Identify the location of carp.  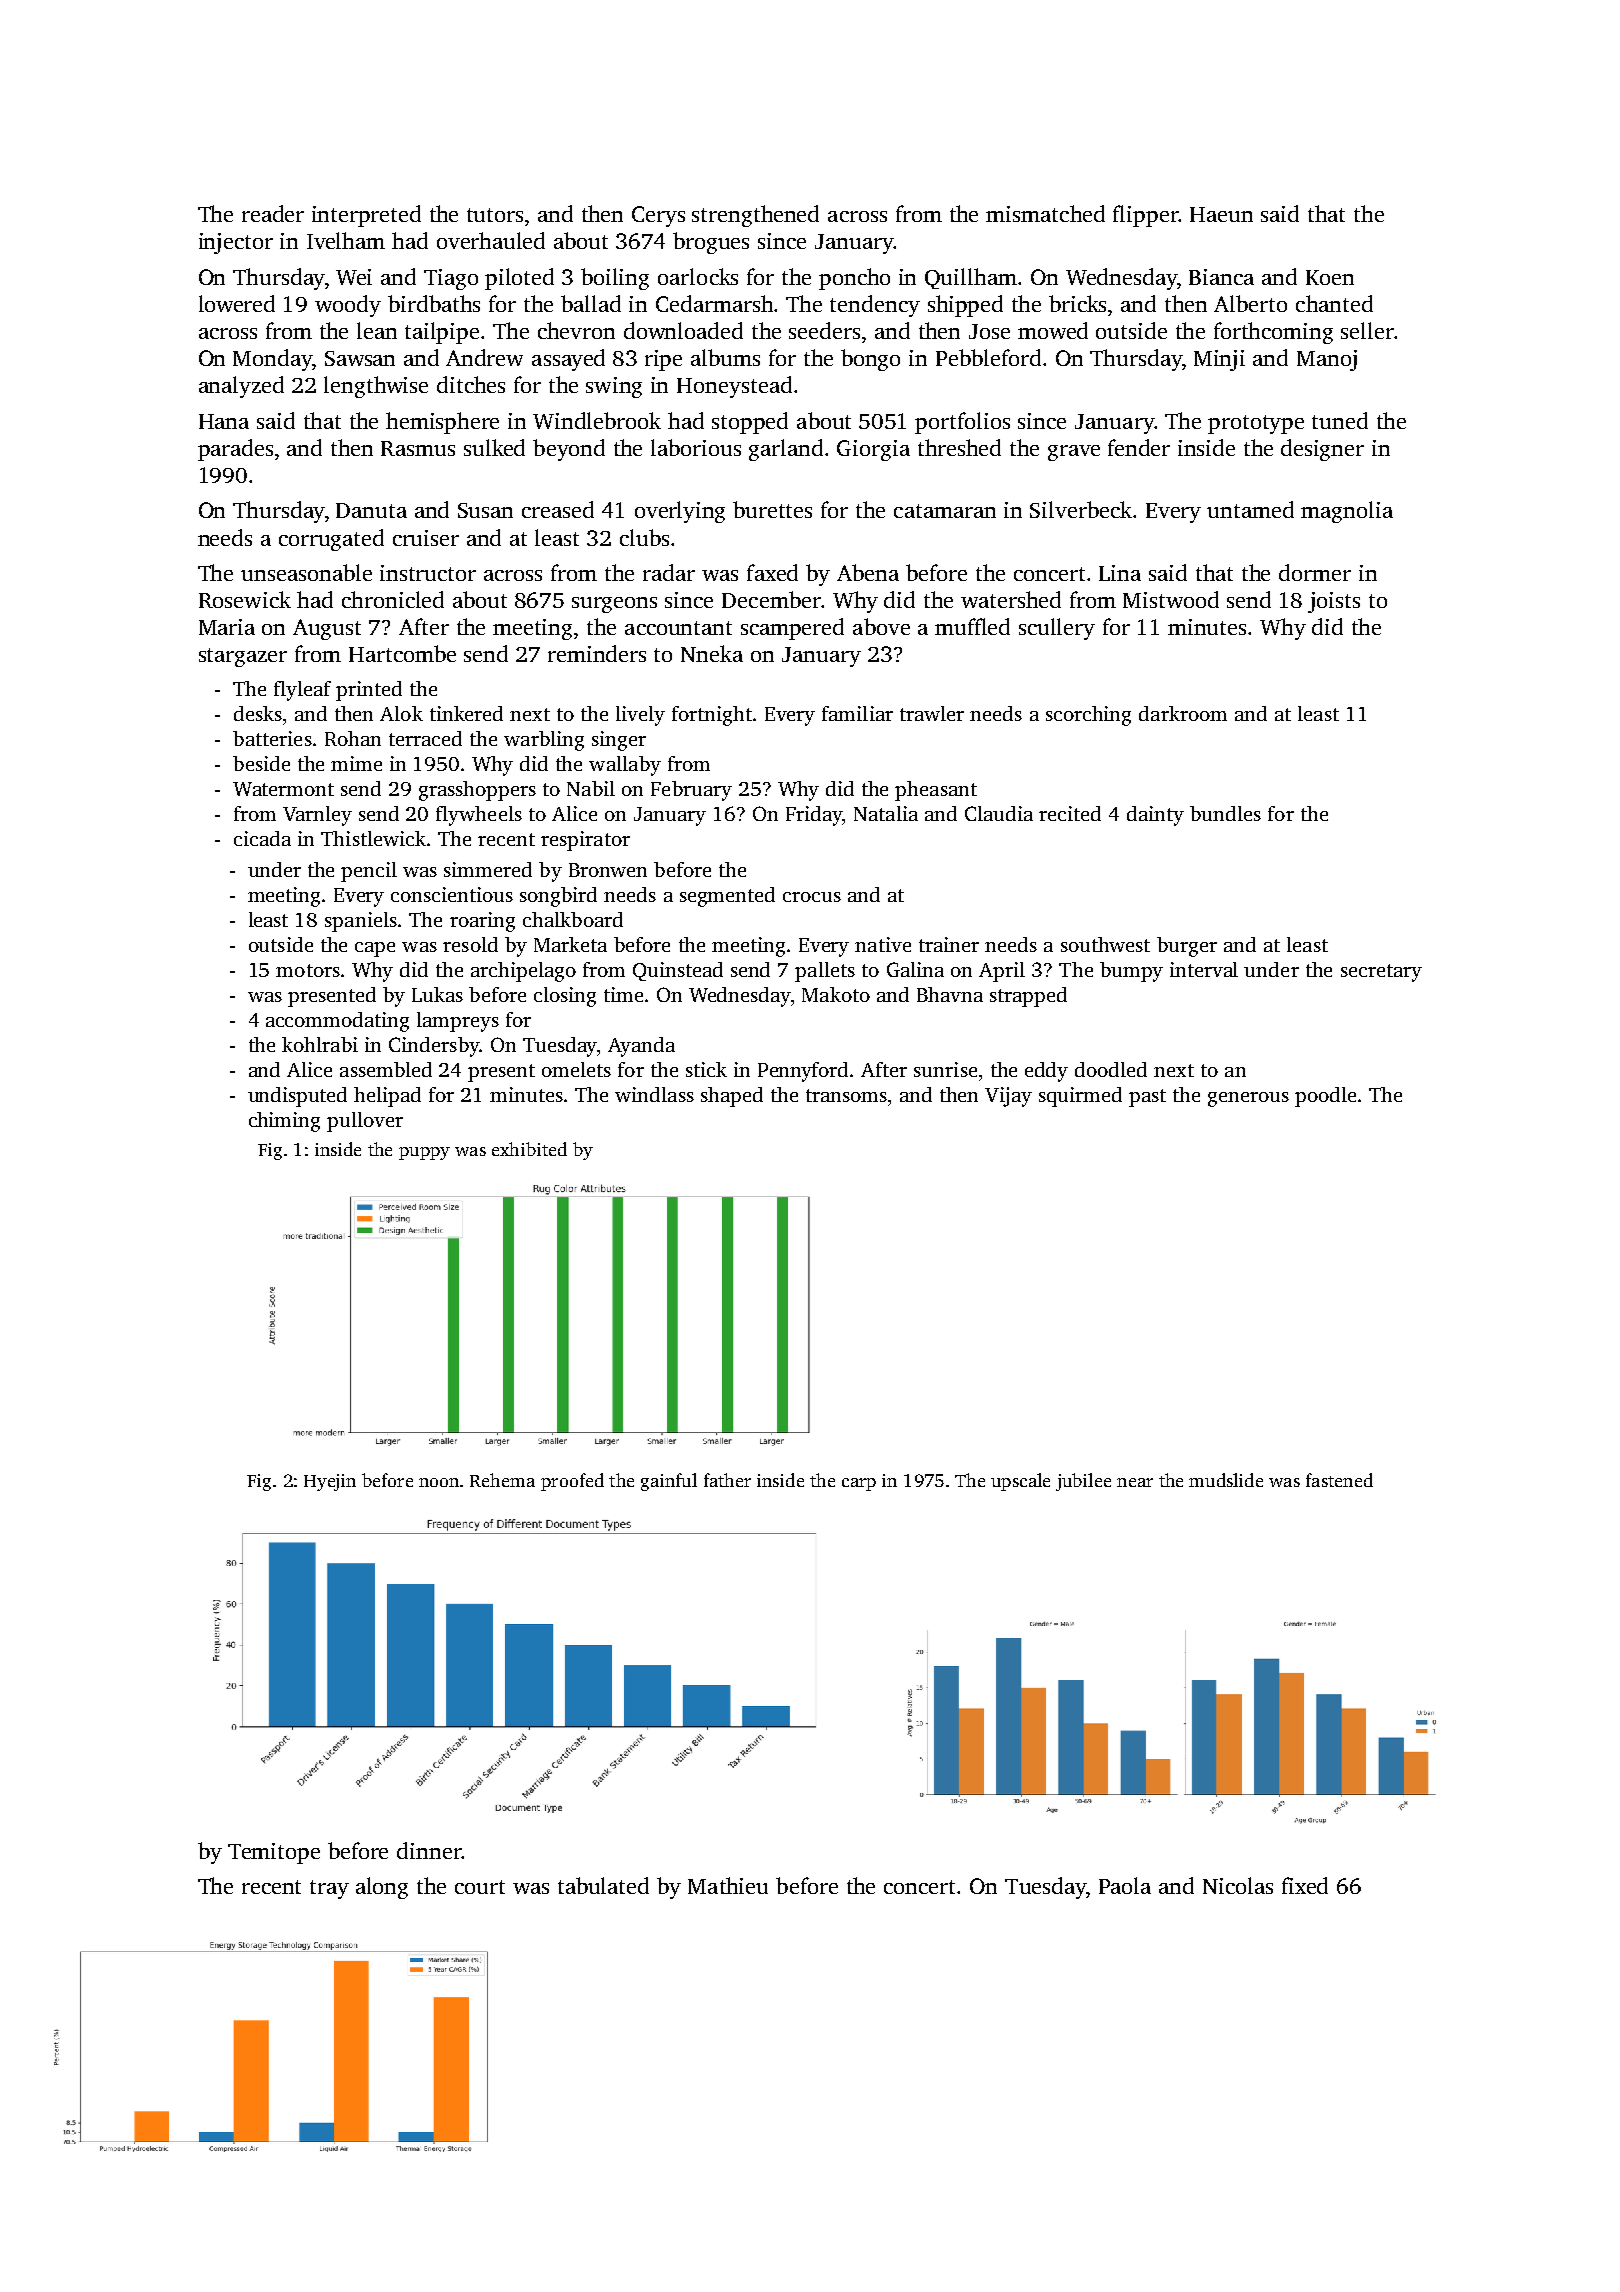
(859, 1484).
